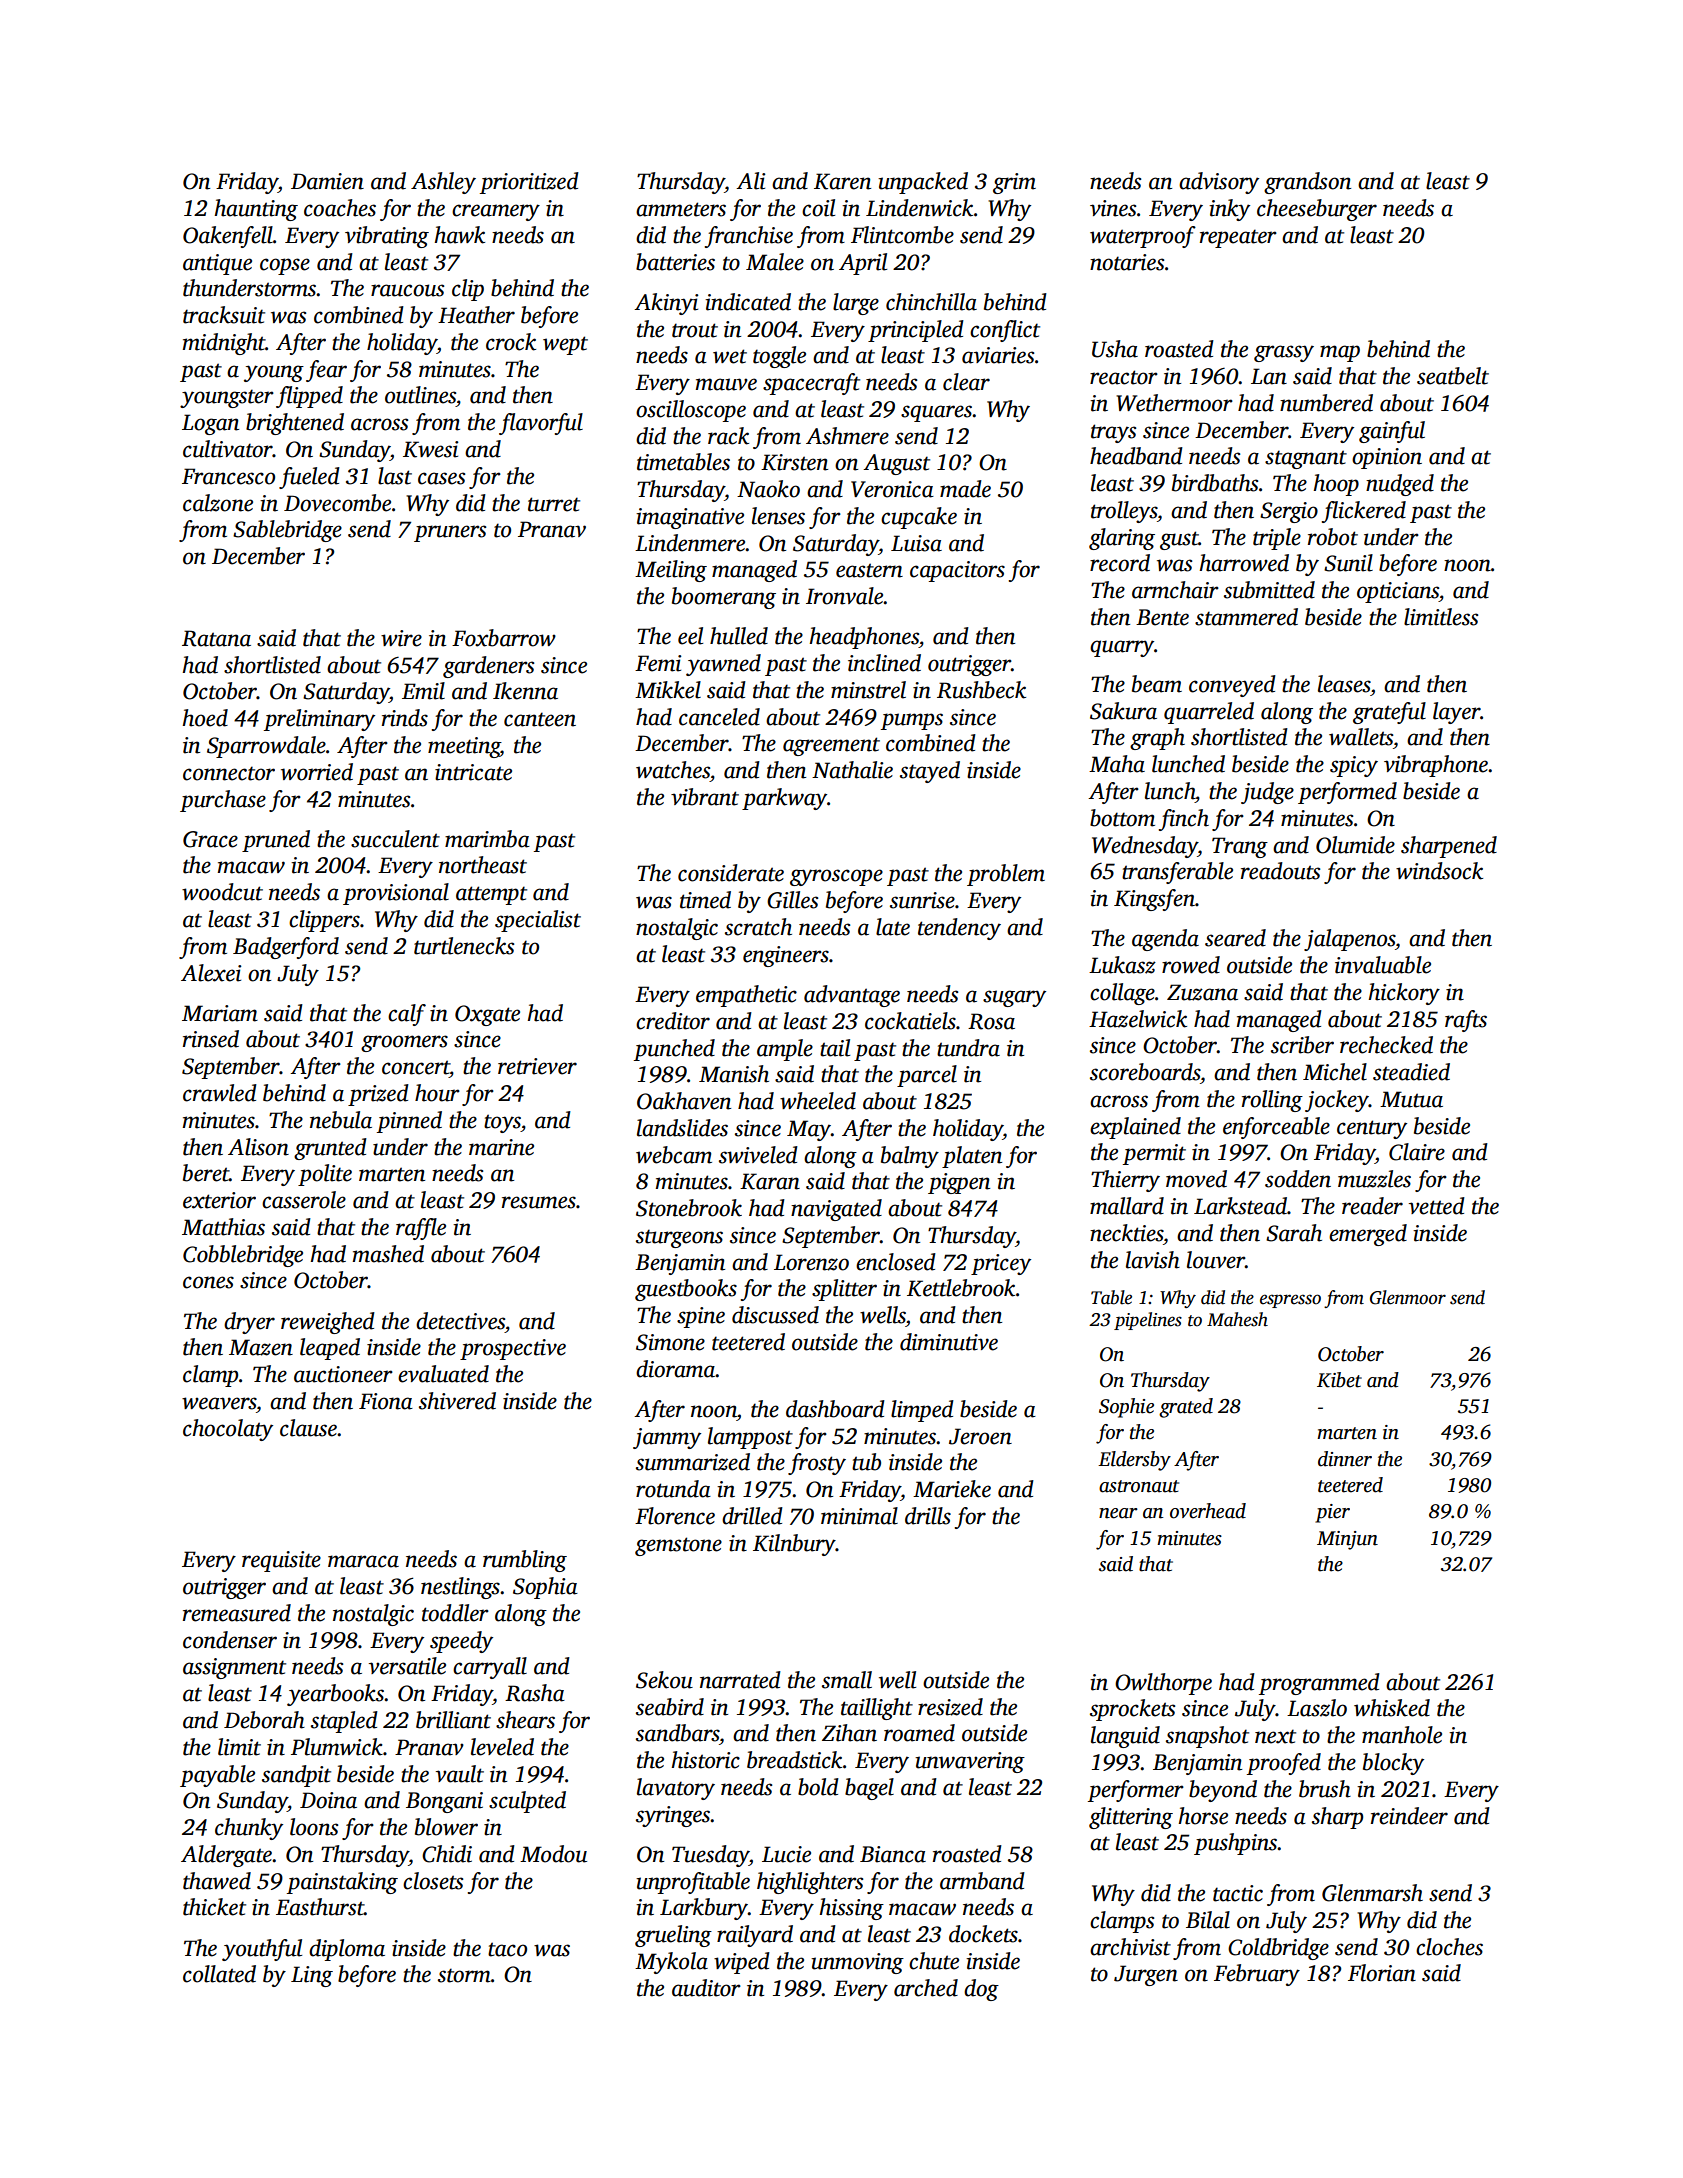 The image size is (1683, 2178). What do you see at coordinates (1332, 1513) in the screenshot?
I see `pier` at bounding box center [1332, 1513].
